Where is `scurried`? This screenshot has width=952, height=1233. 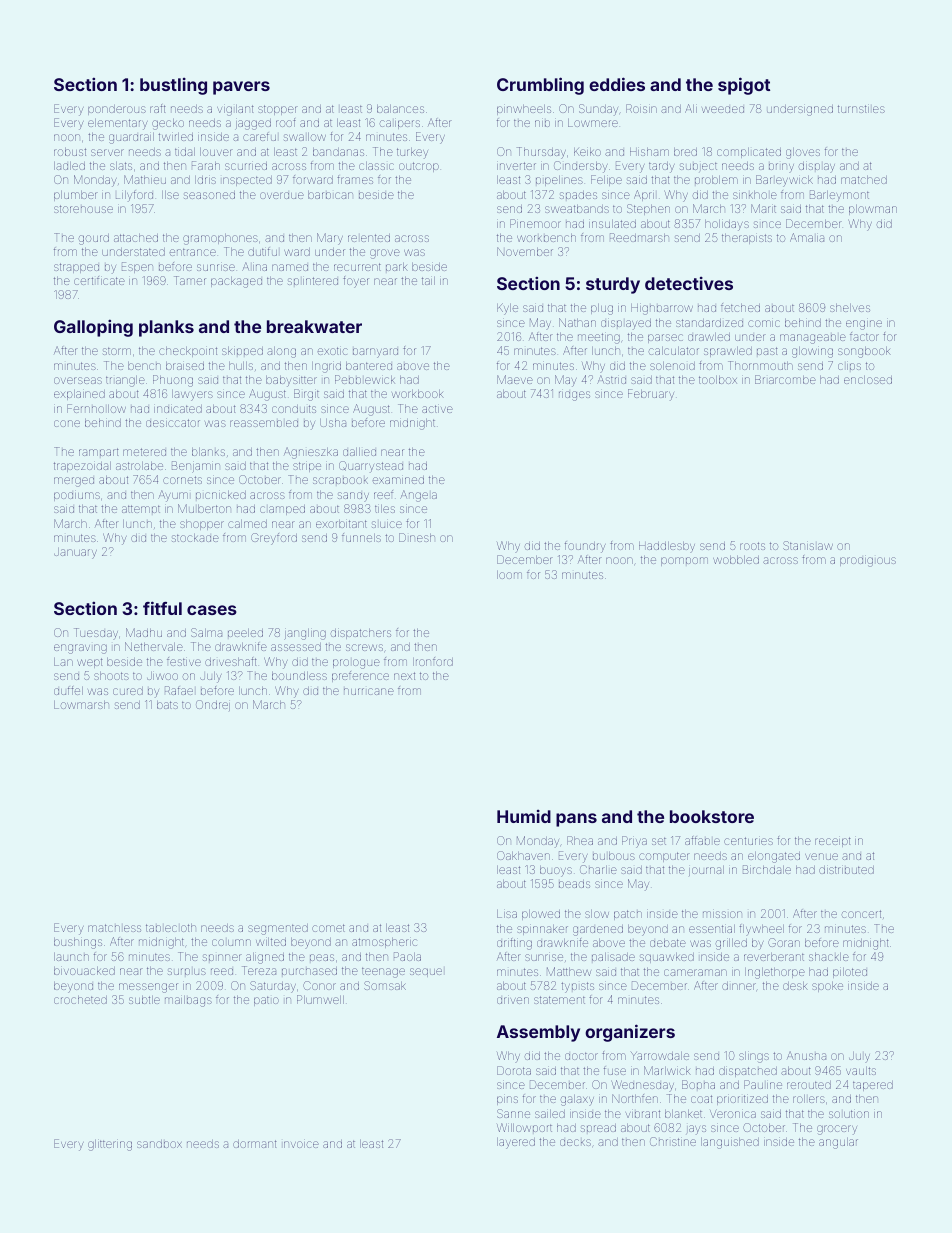
scurried is located at coordinates (246, 166).
